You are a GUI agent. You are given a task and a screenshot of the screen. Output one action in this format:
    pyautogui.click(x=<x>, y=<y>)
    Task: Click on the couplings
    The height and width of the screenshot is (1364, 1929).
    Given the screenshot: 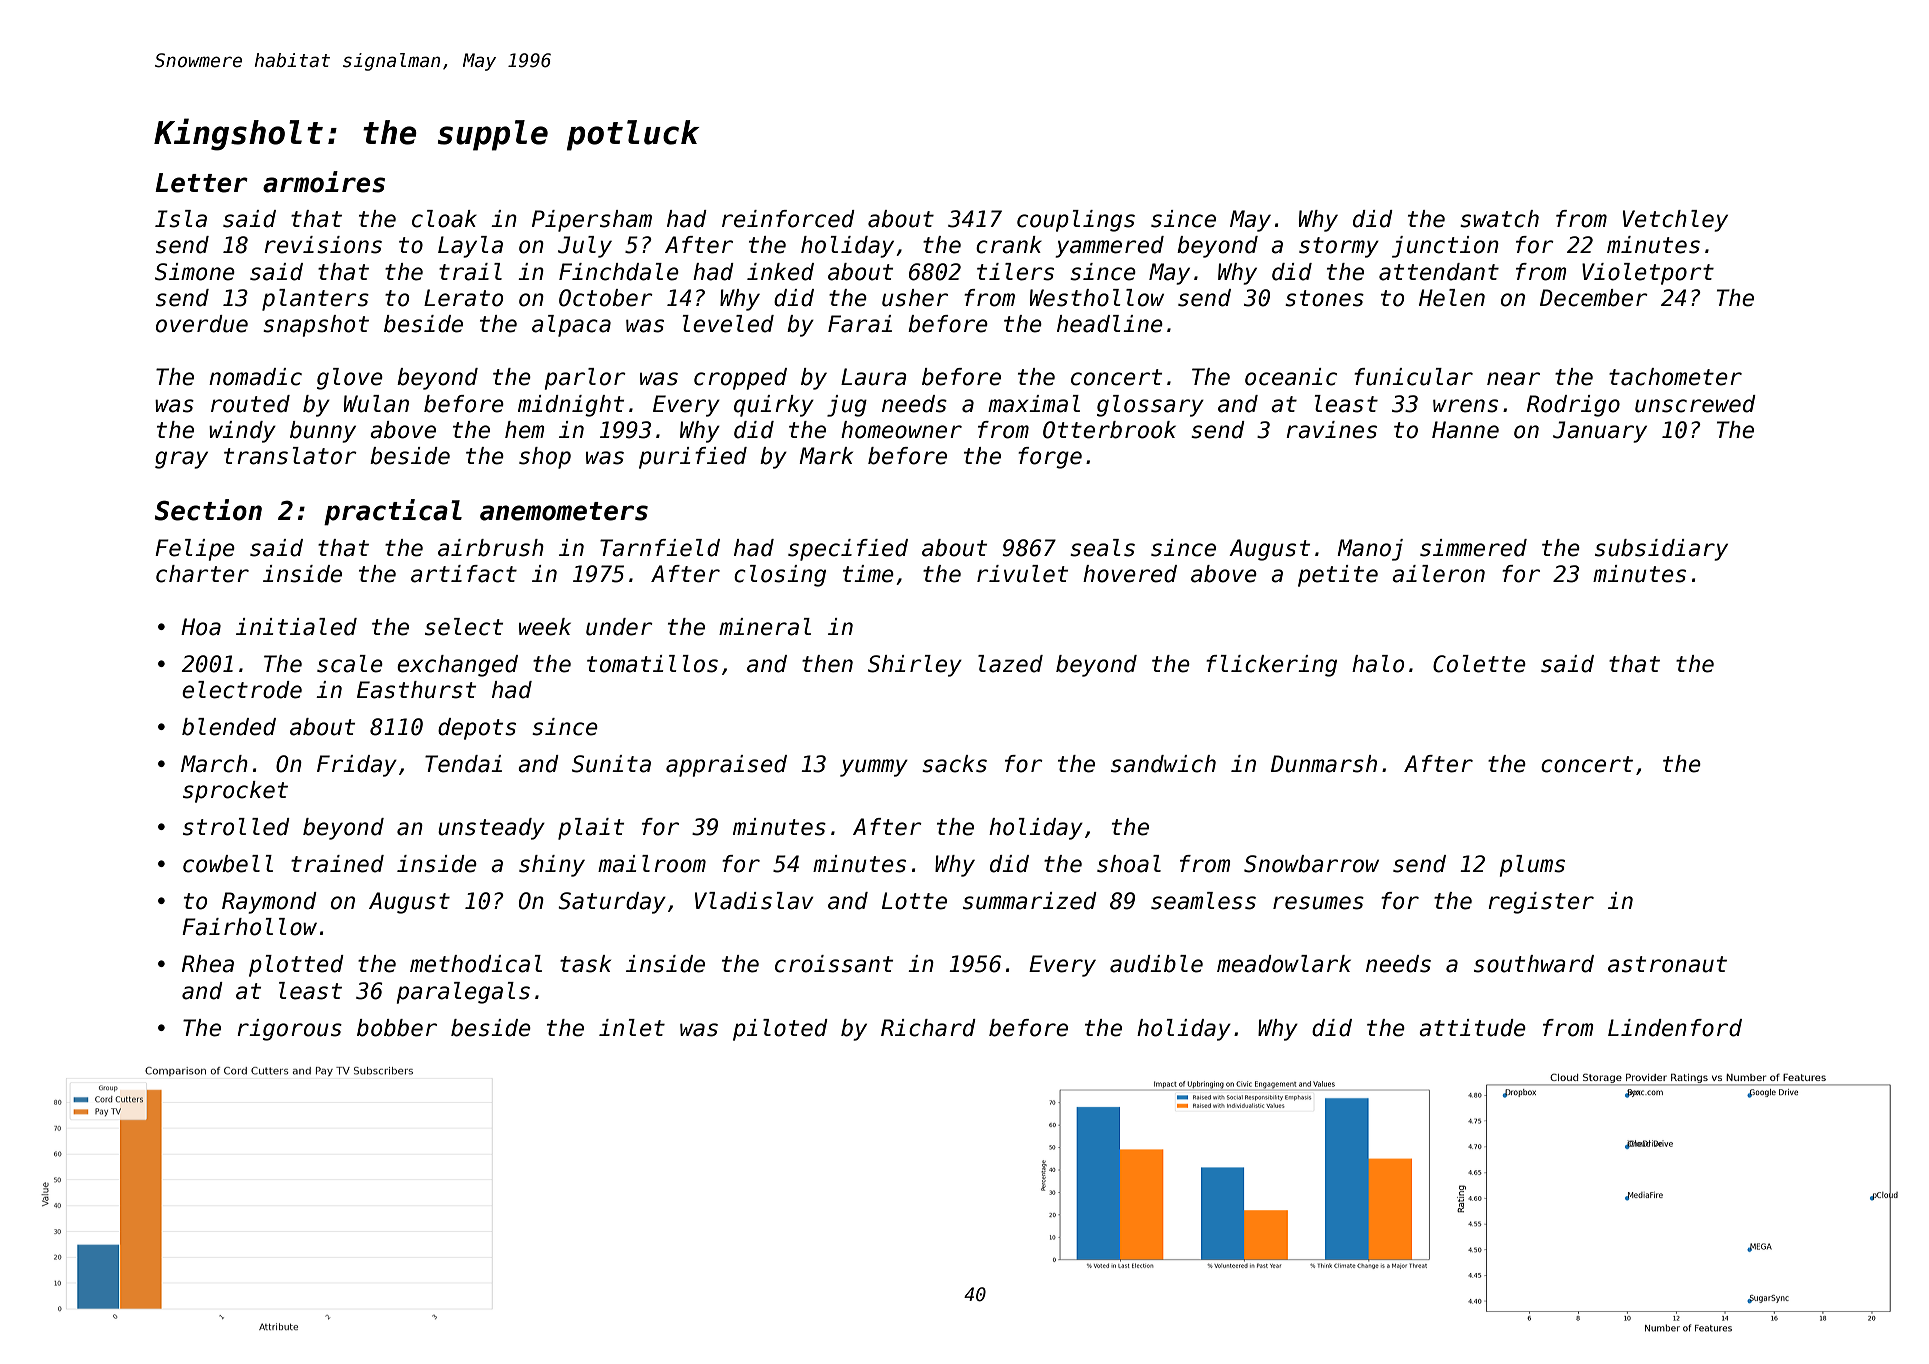 What is the action you would take?
    pyautogui.click(x=1076, y=221)
